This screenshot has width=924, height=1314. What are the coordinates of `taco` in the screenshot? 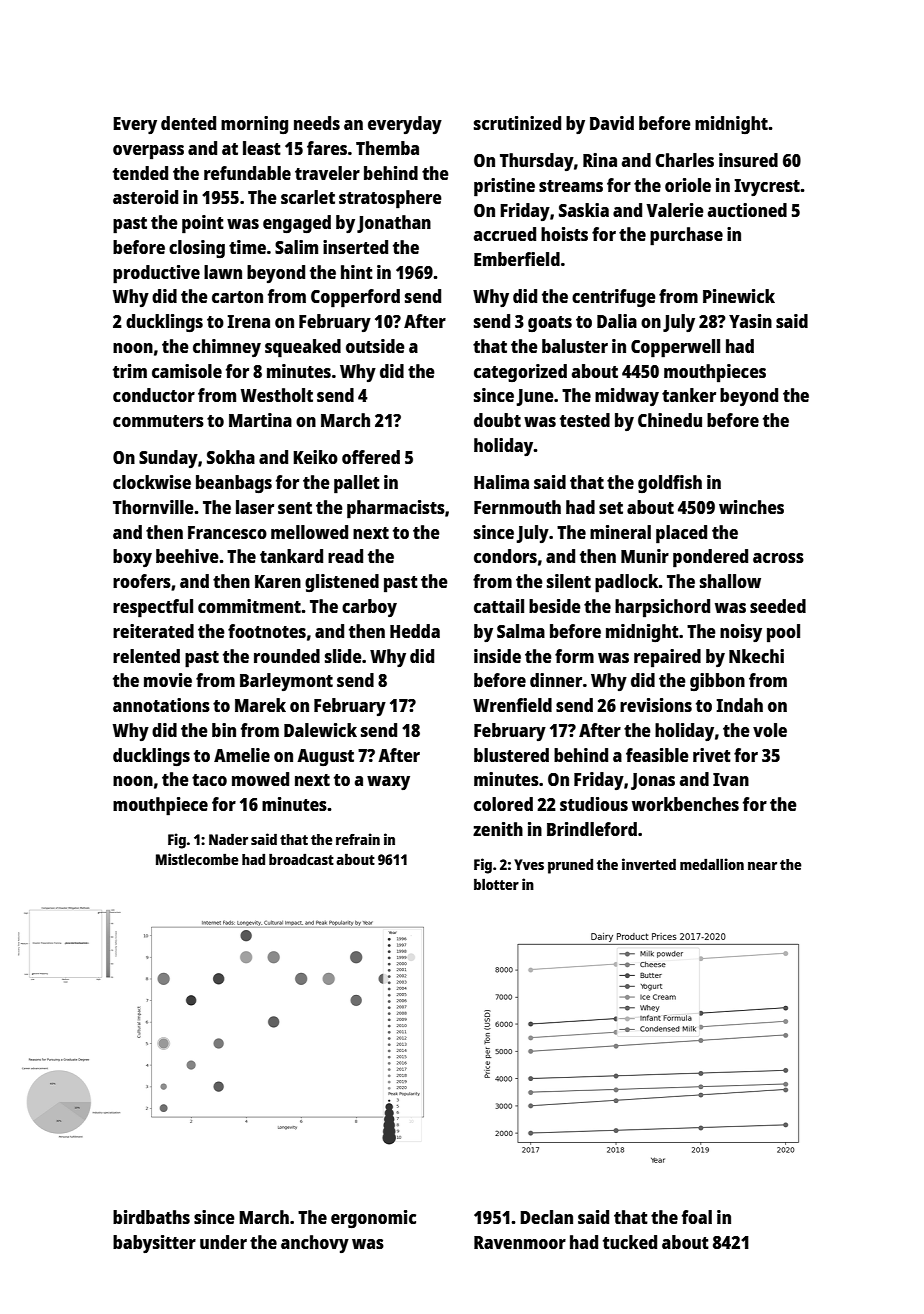 It's located at (209, 780).
